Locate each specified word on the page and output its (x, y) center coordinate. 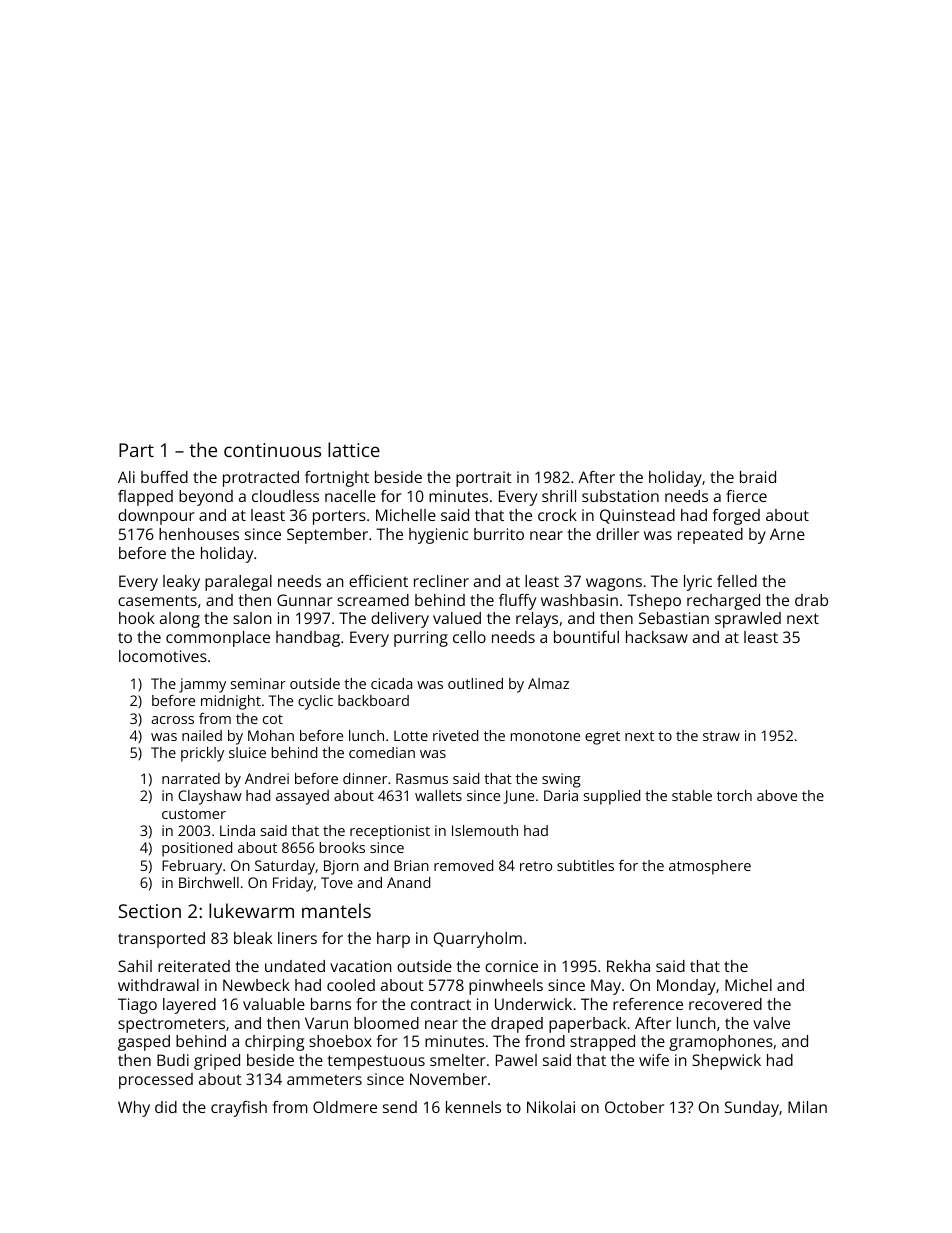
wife (654, 1060)
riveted (455, 735)
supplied (612, 797)
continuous (272, 450)
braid (758, 477)
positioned (197, 849)
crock (557, 515)
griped (217, 1062)
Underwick (533, 1004)
